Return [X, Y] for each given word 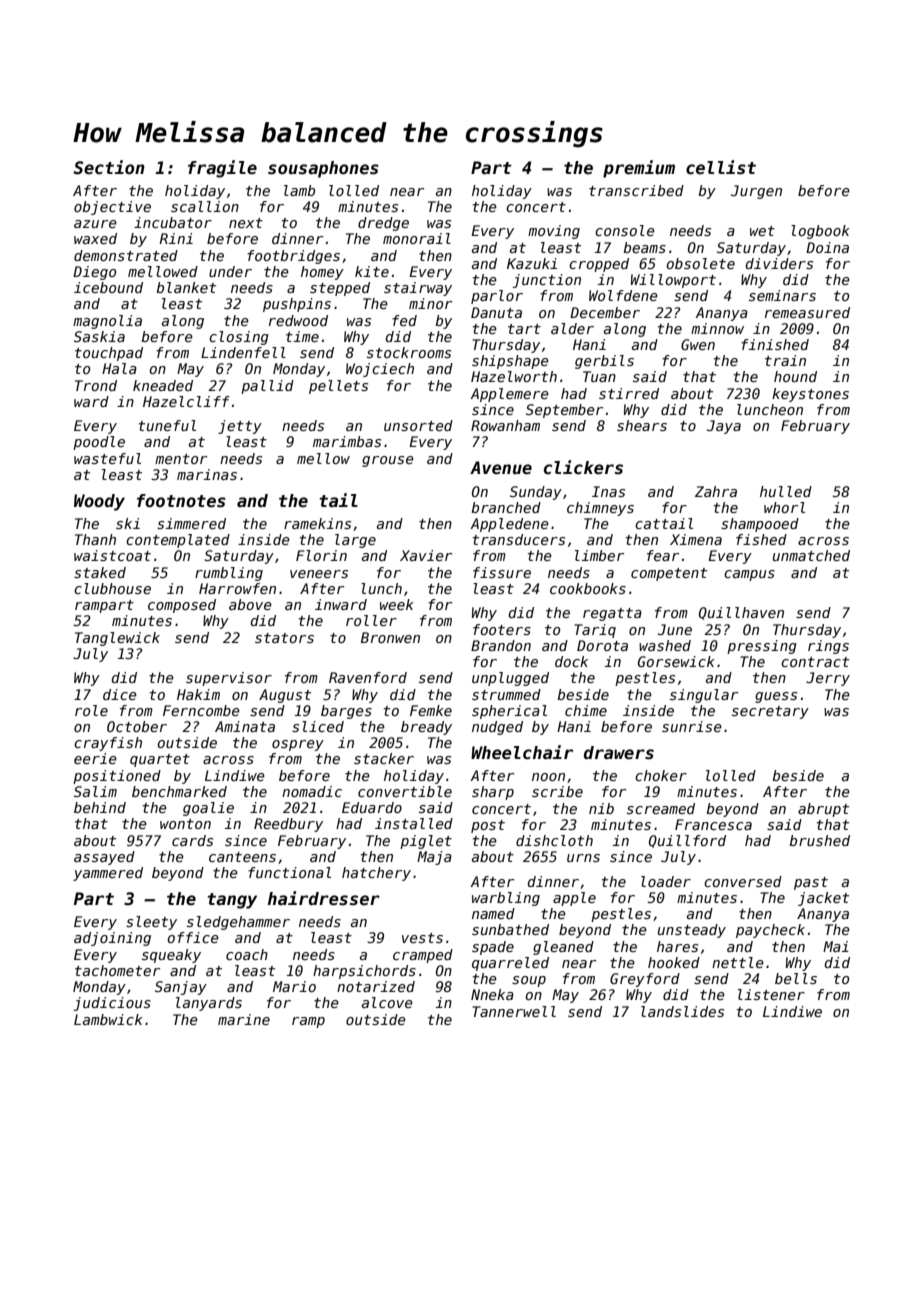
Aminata [245, 726]
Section [109, 167]
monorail [417, 238]
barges [346, 712]
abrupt [823, 810]
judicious [112, 1004]
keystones [810, 395]
